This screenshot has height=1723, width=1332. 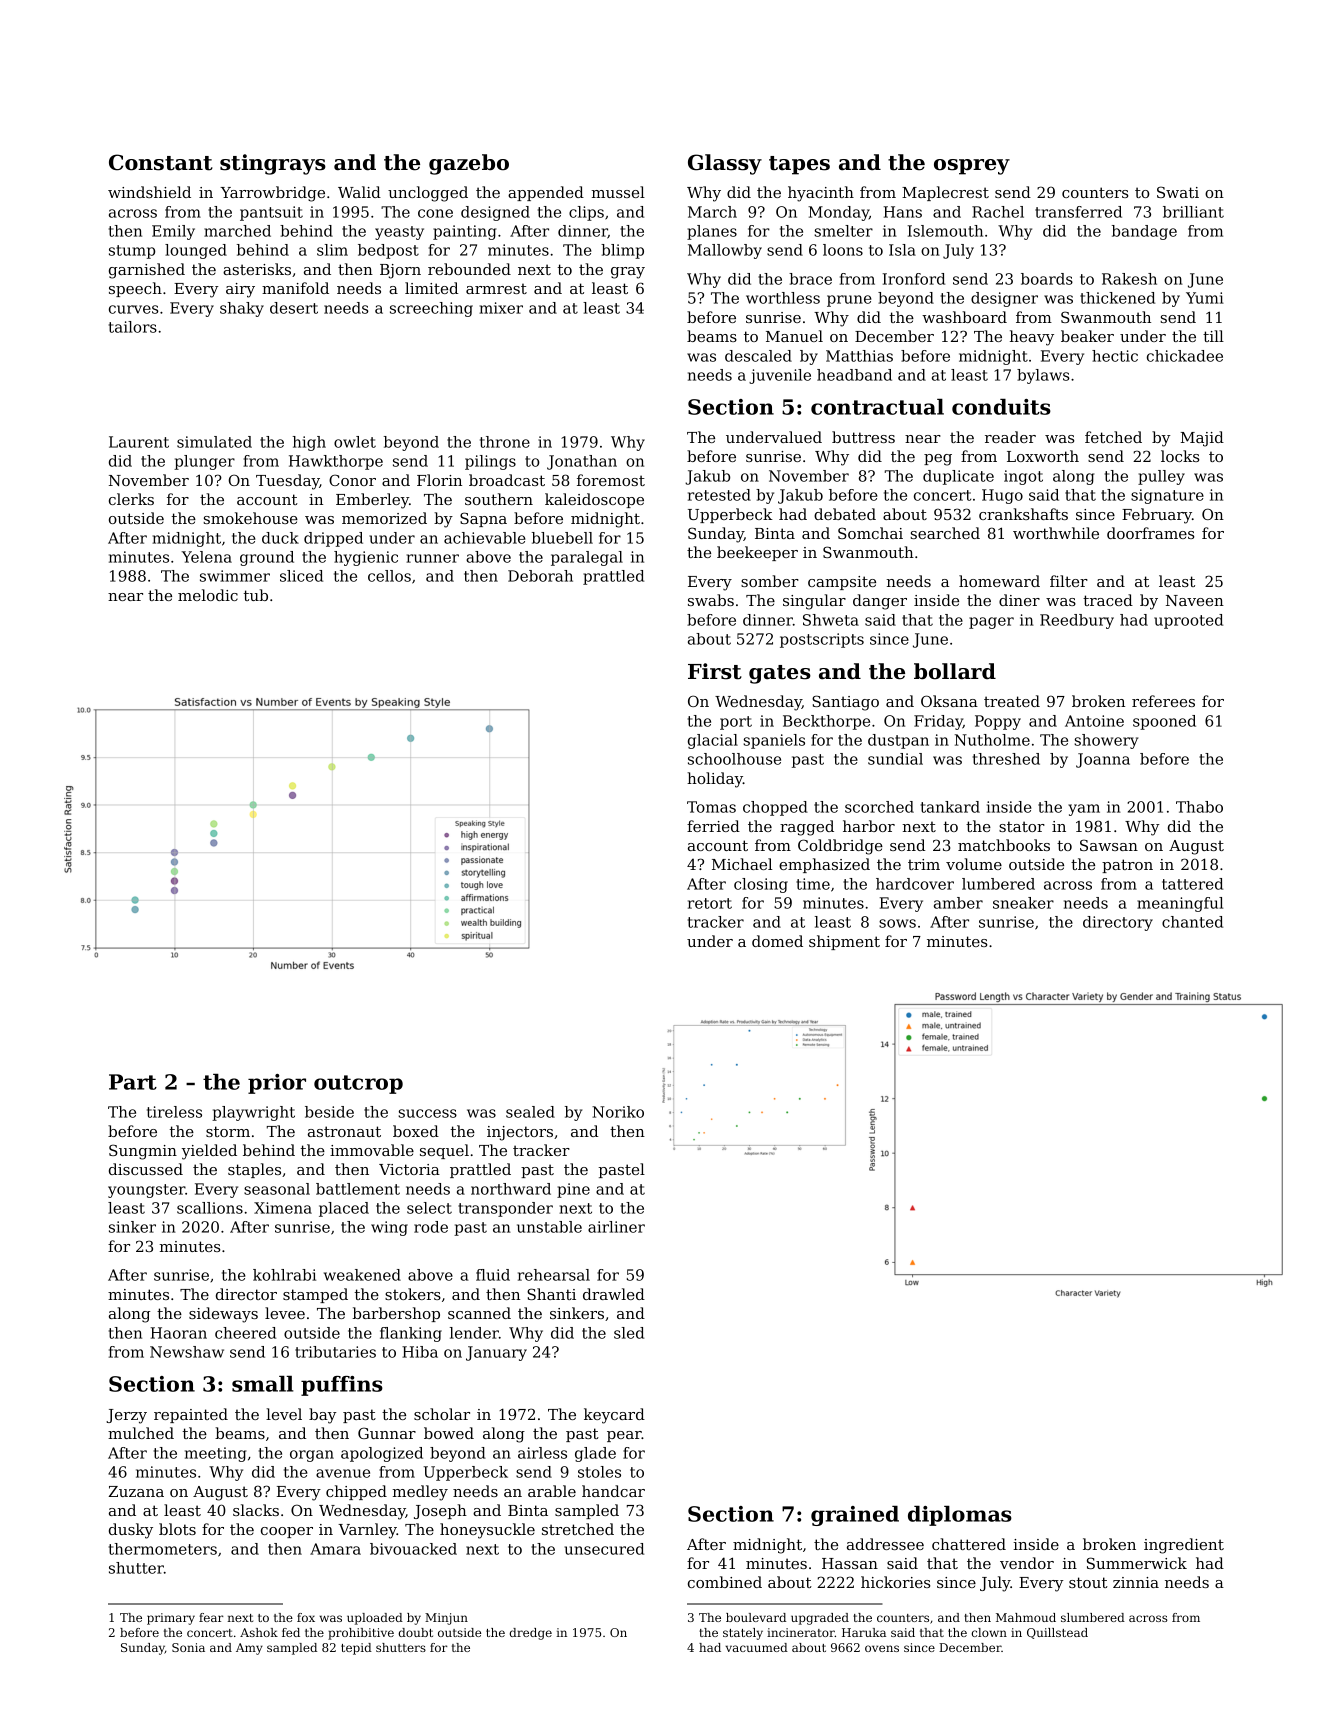 I want to click on grained, so click(x=855, y=1516).
